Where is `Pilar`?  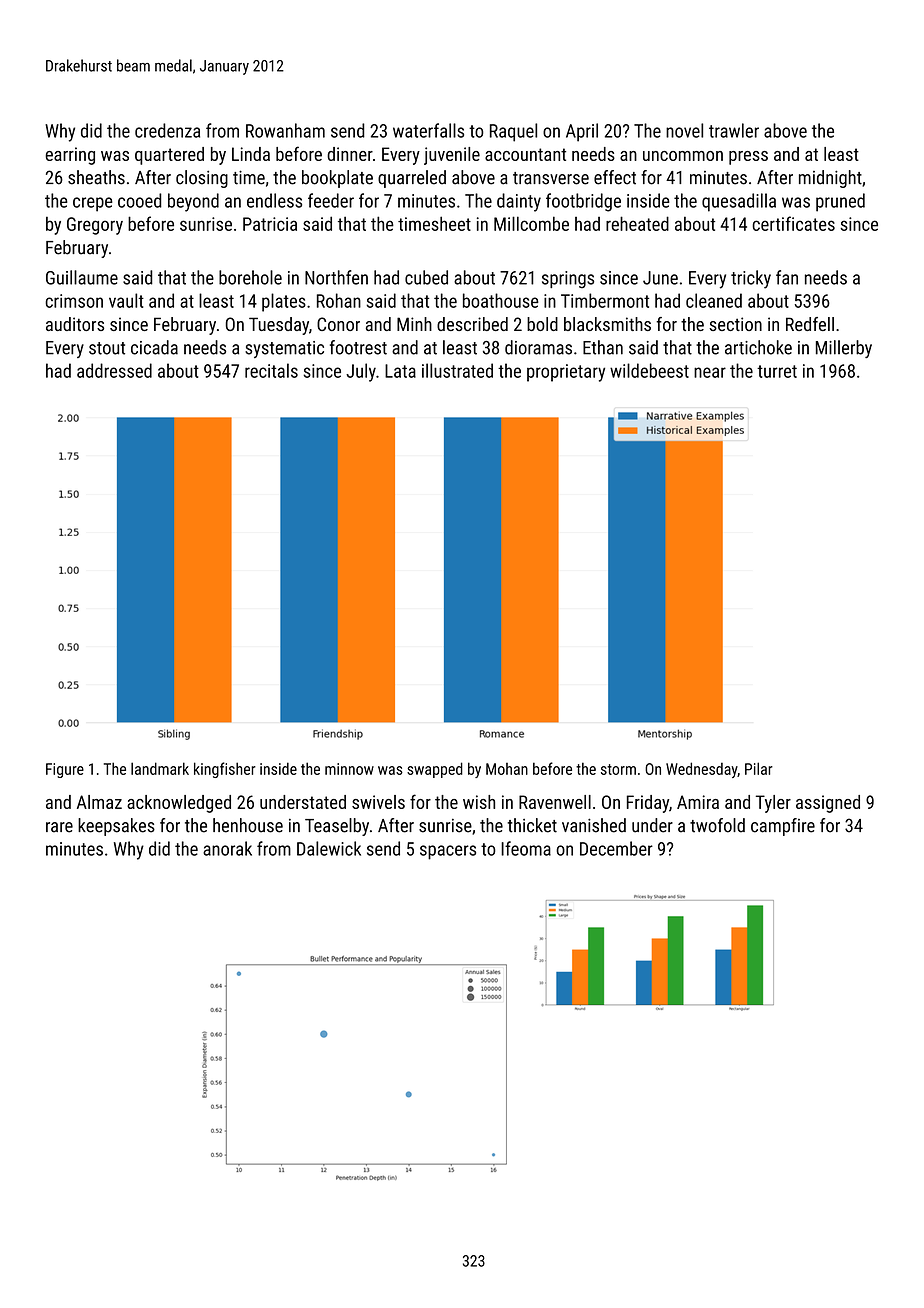
Pilar is located at coordinates (759, 768).
